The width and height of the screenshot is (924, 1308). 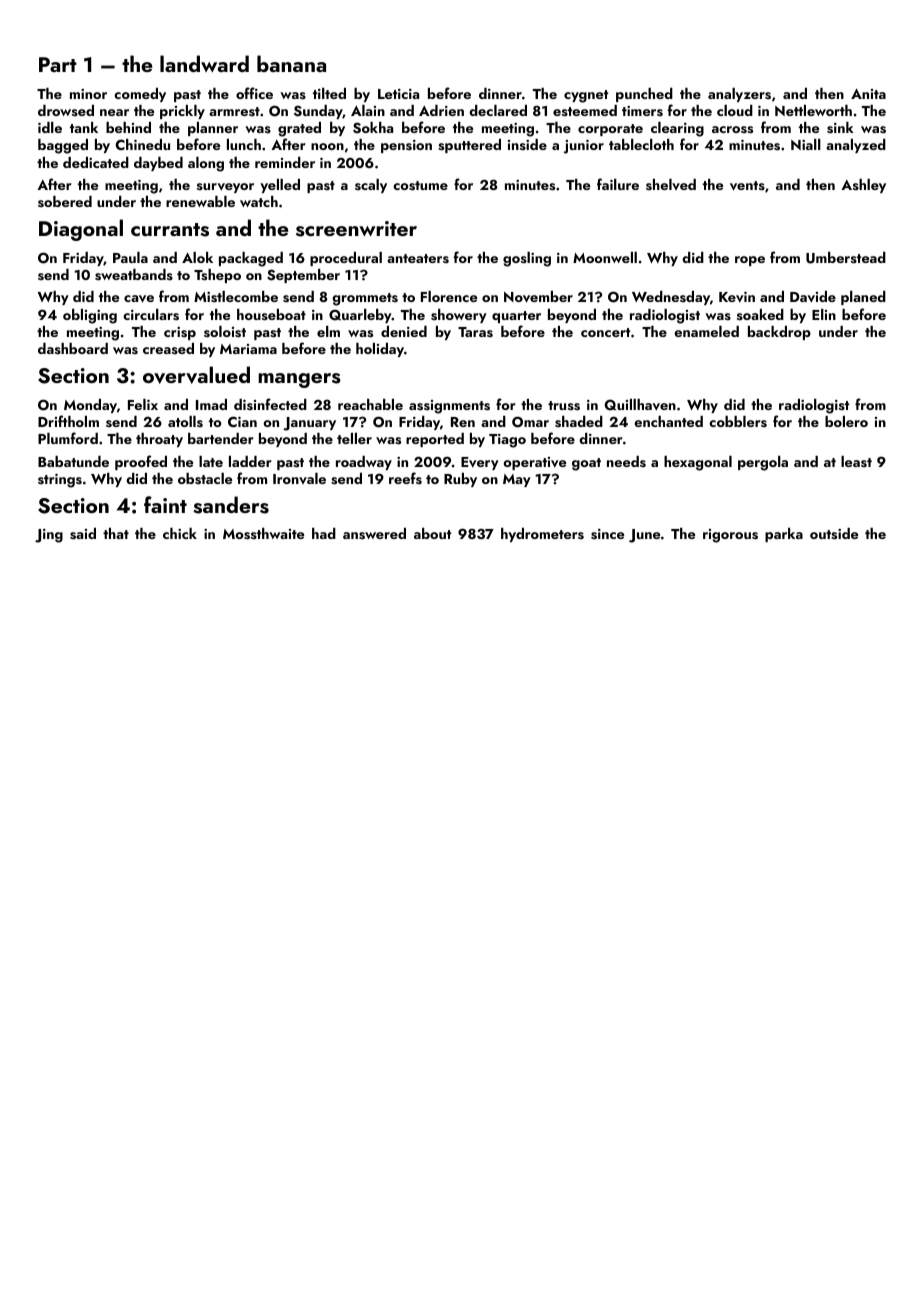 I want to click on sink, so click(x=840, y=128).
